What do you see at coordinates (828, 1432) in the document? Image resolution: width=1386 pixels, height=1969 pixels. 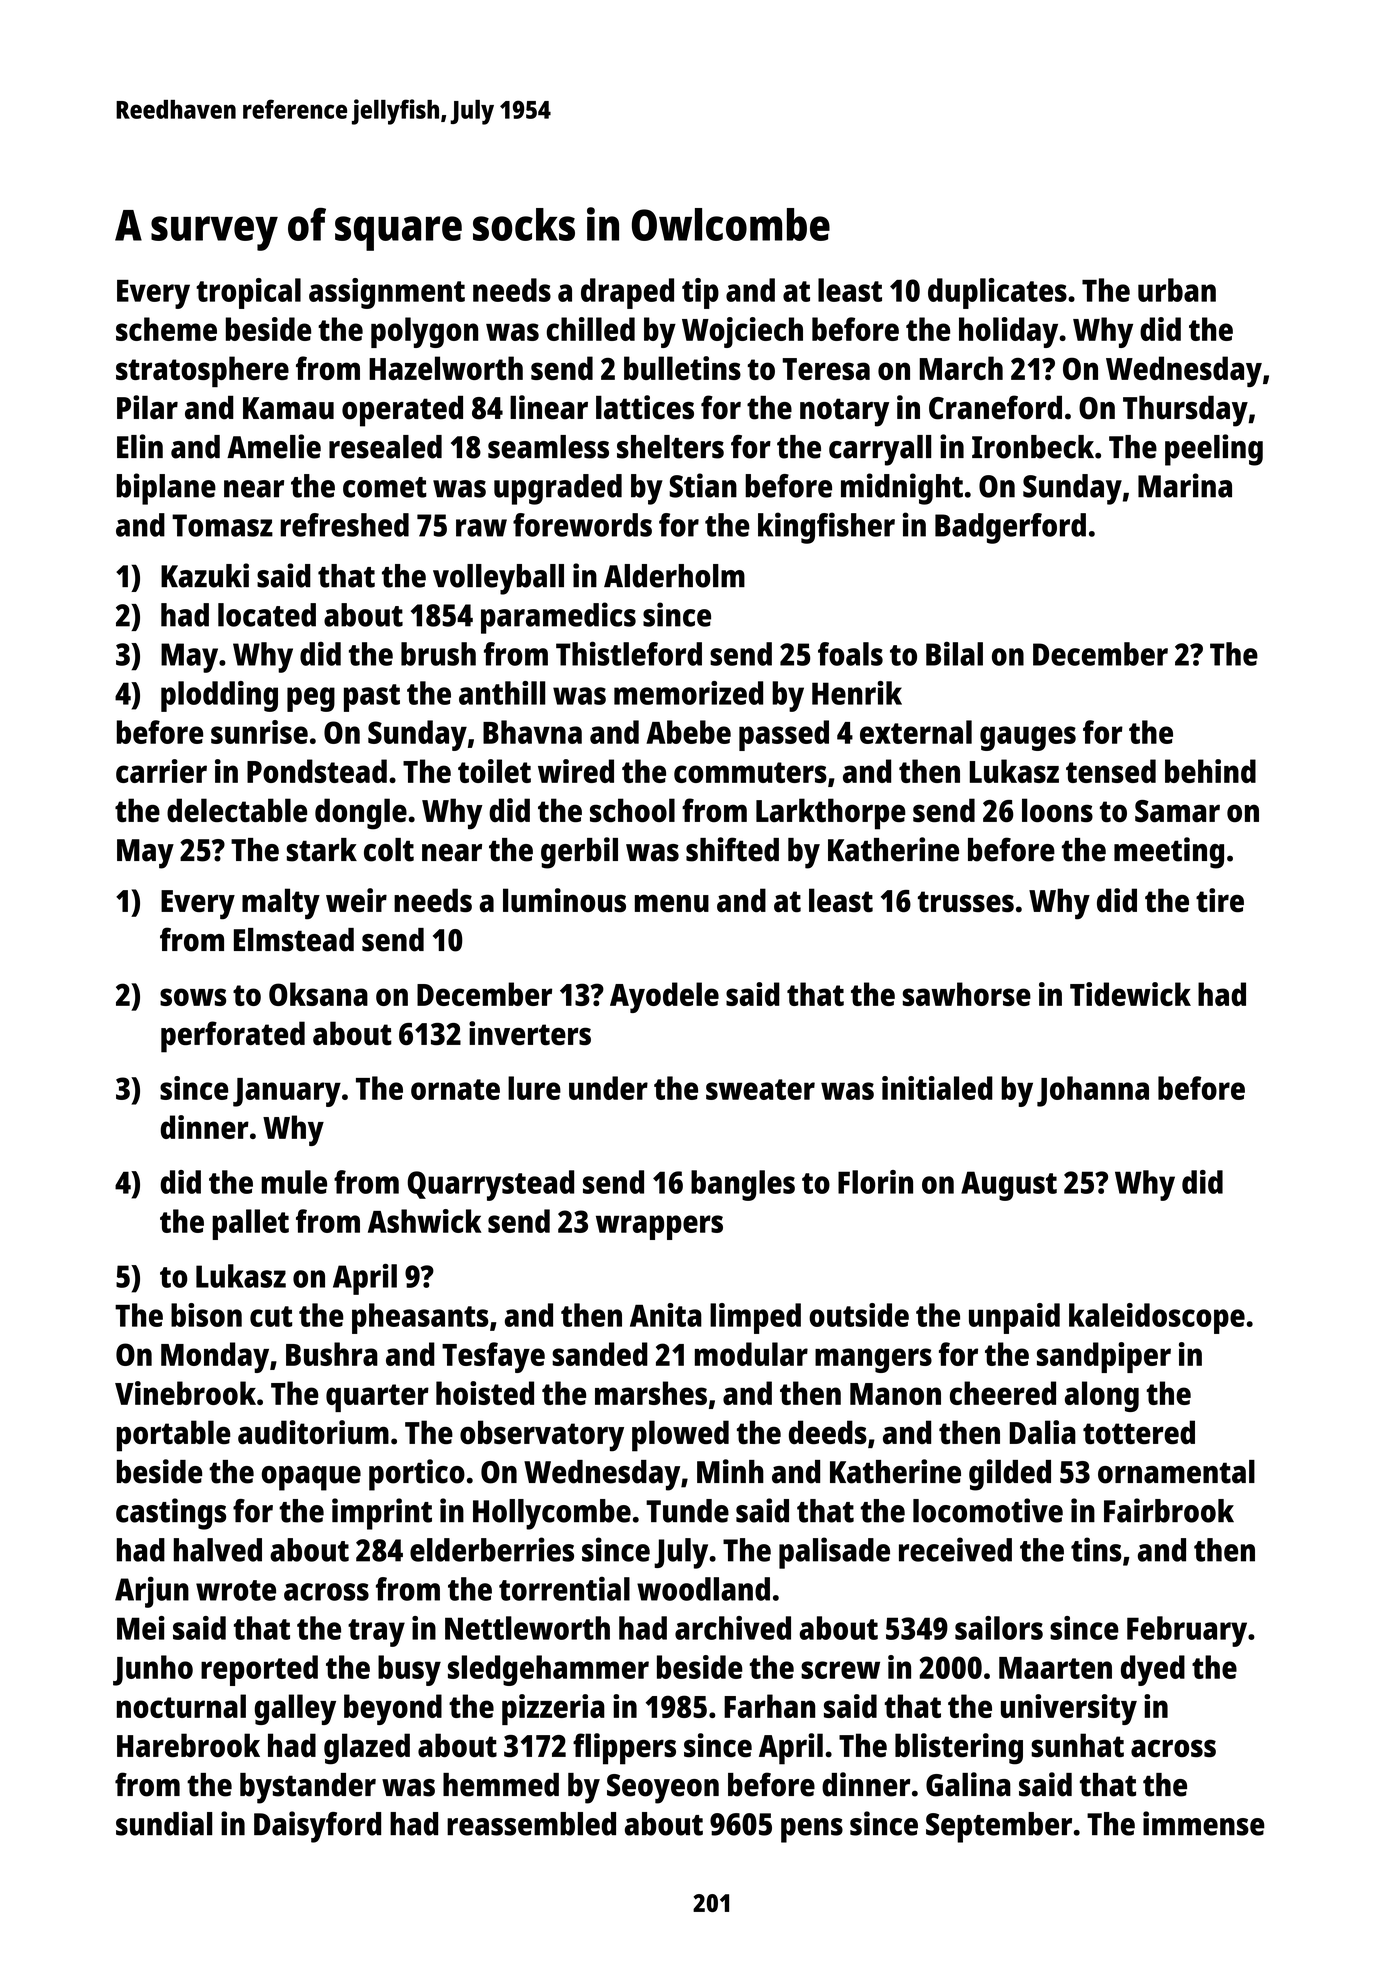 I see `deeds` at bounding box center [828, 1432].
